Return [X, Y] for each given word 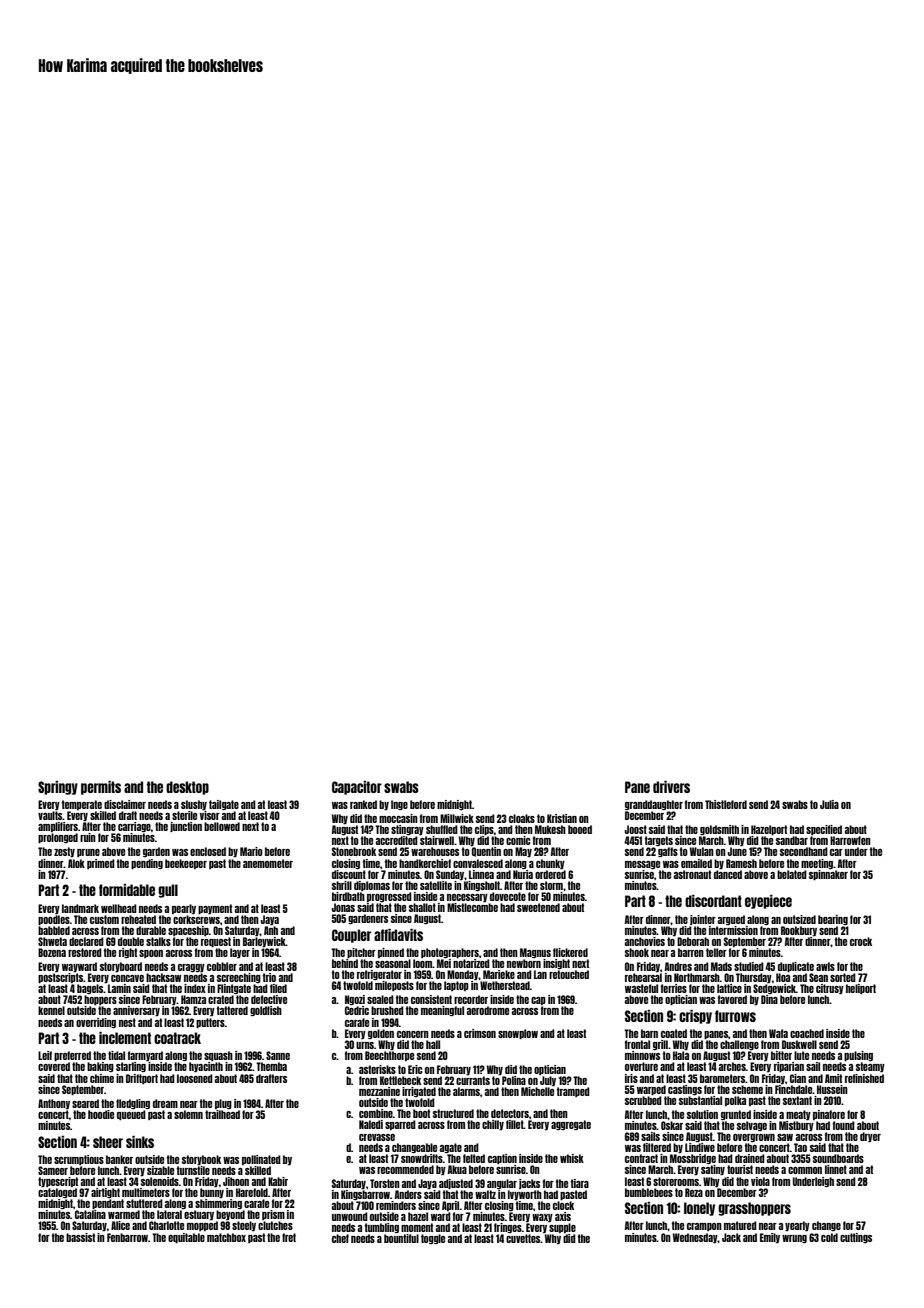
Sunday [450, 875]
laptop [456, 986]
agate [451, 1148]
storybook [201, 1160]
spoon [151, 954]
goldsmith [719, 830]
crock [861, 941]
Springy [58, 788]
